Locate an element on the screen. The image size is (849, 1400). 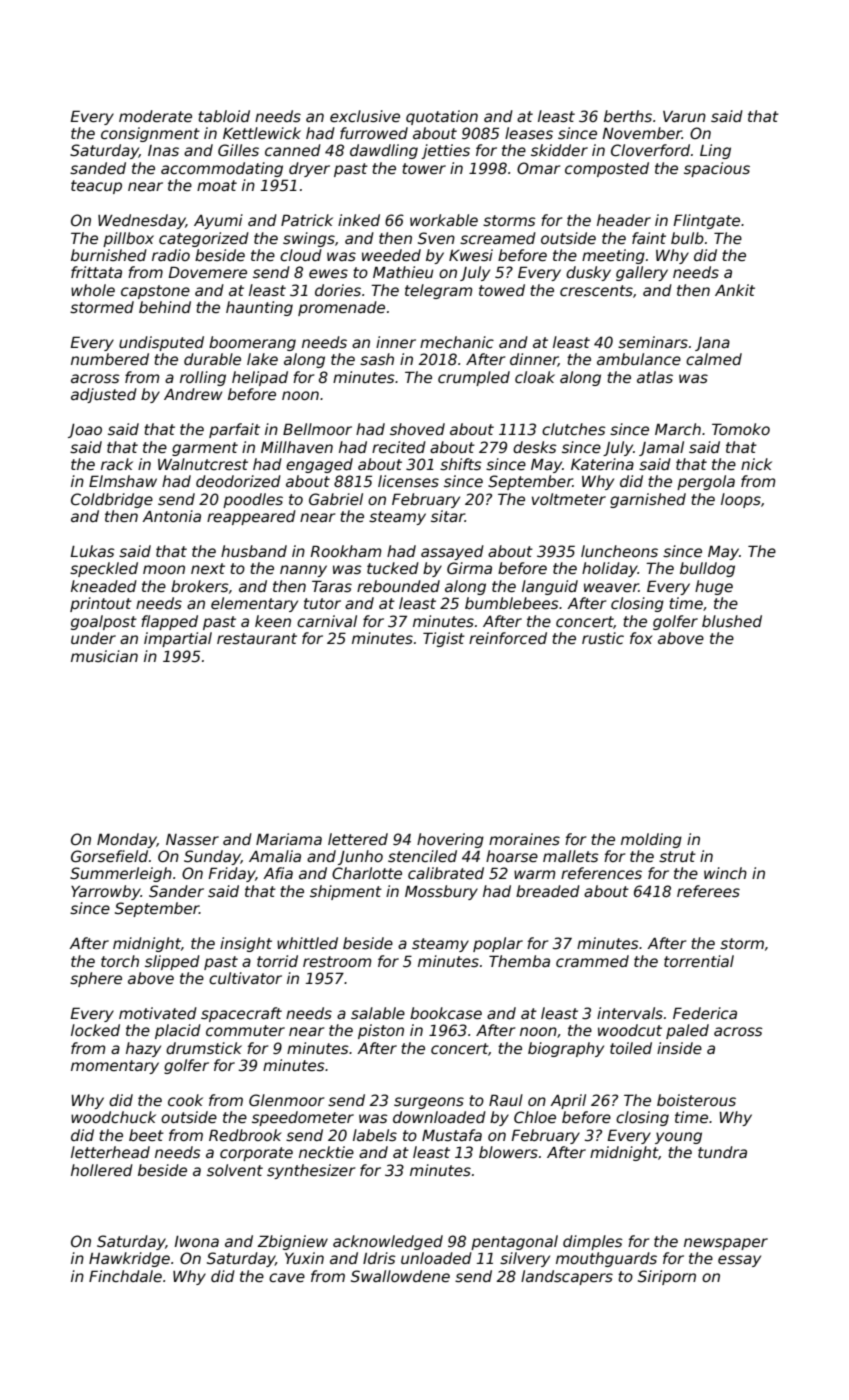
bookcase is located at coordinates (446, 1013).
